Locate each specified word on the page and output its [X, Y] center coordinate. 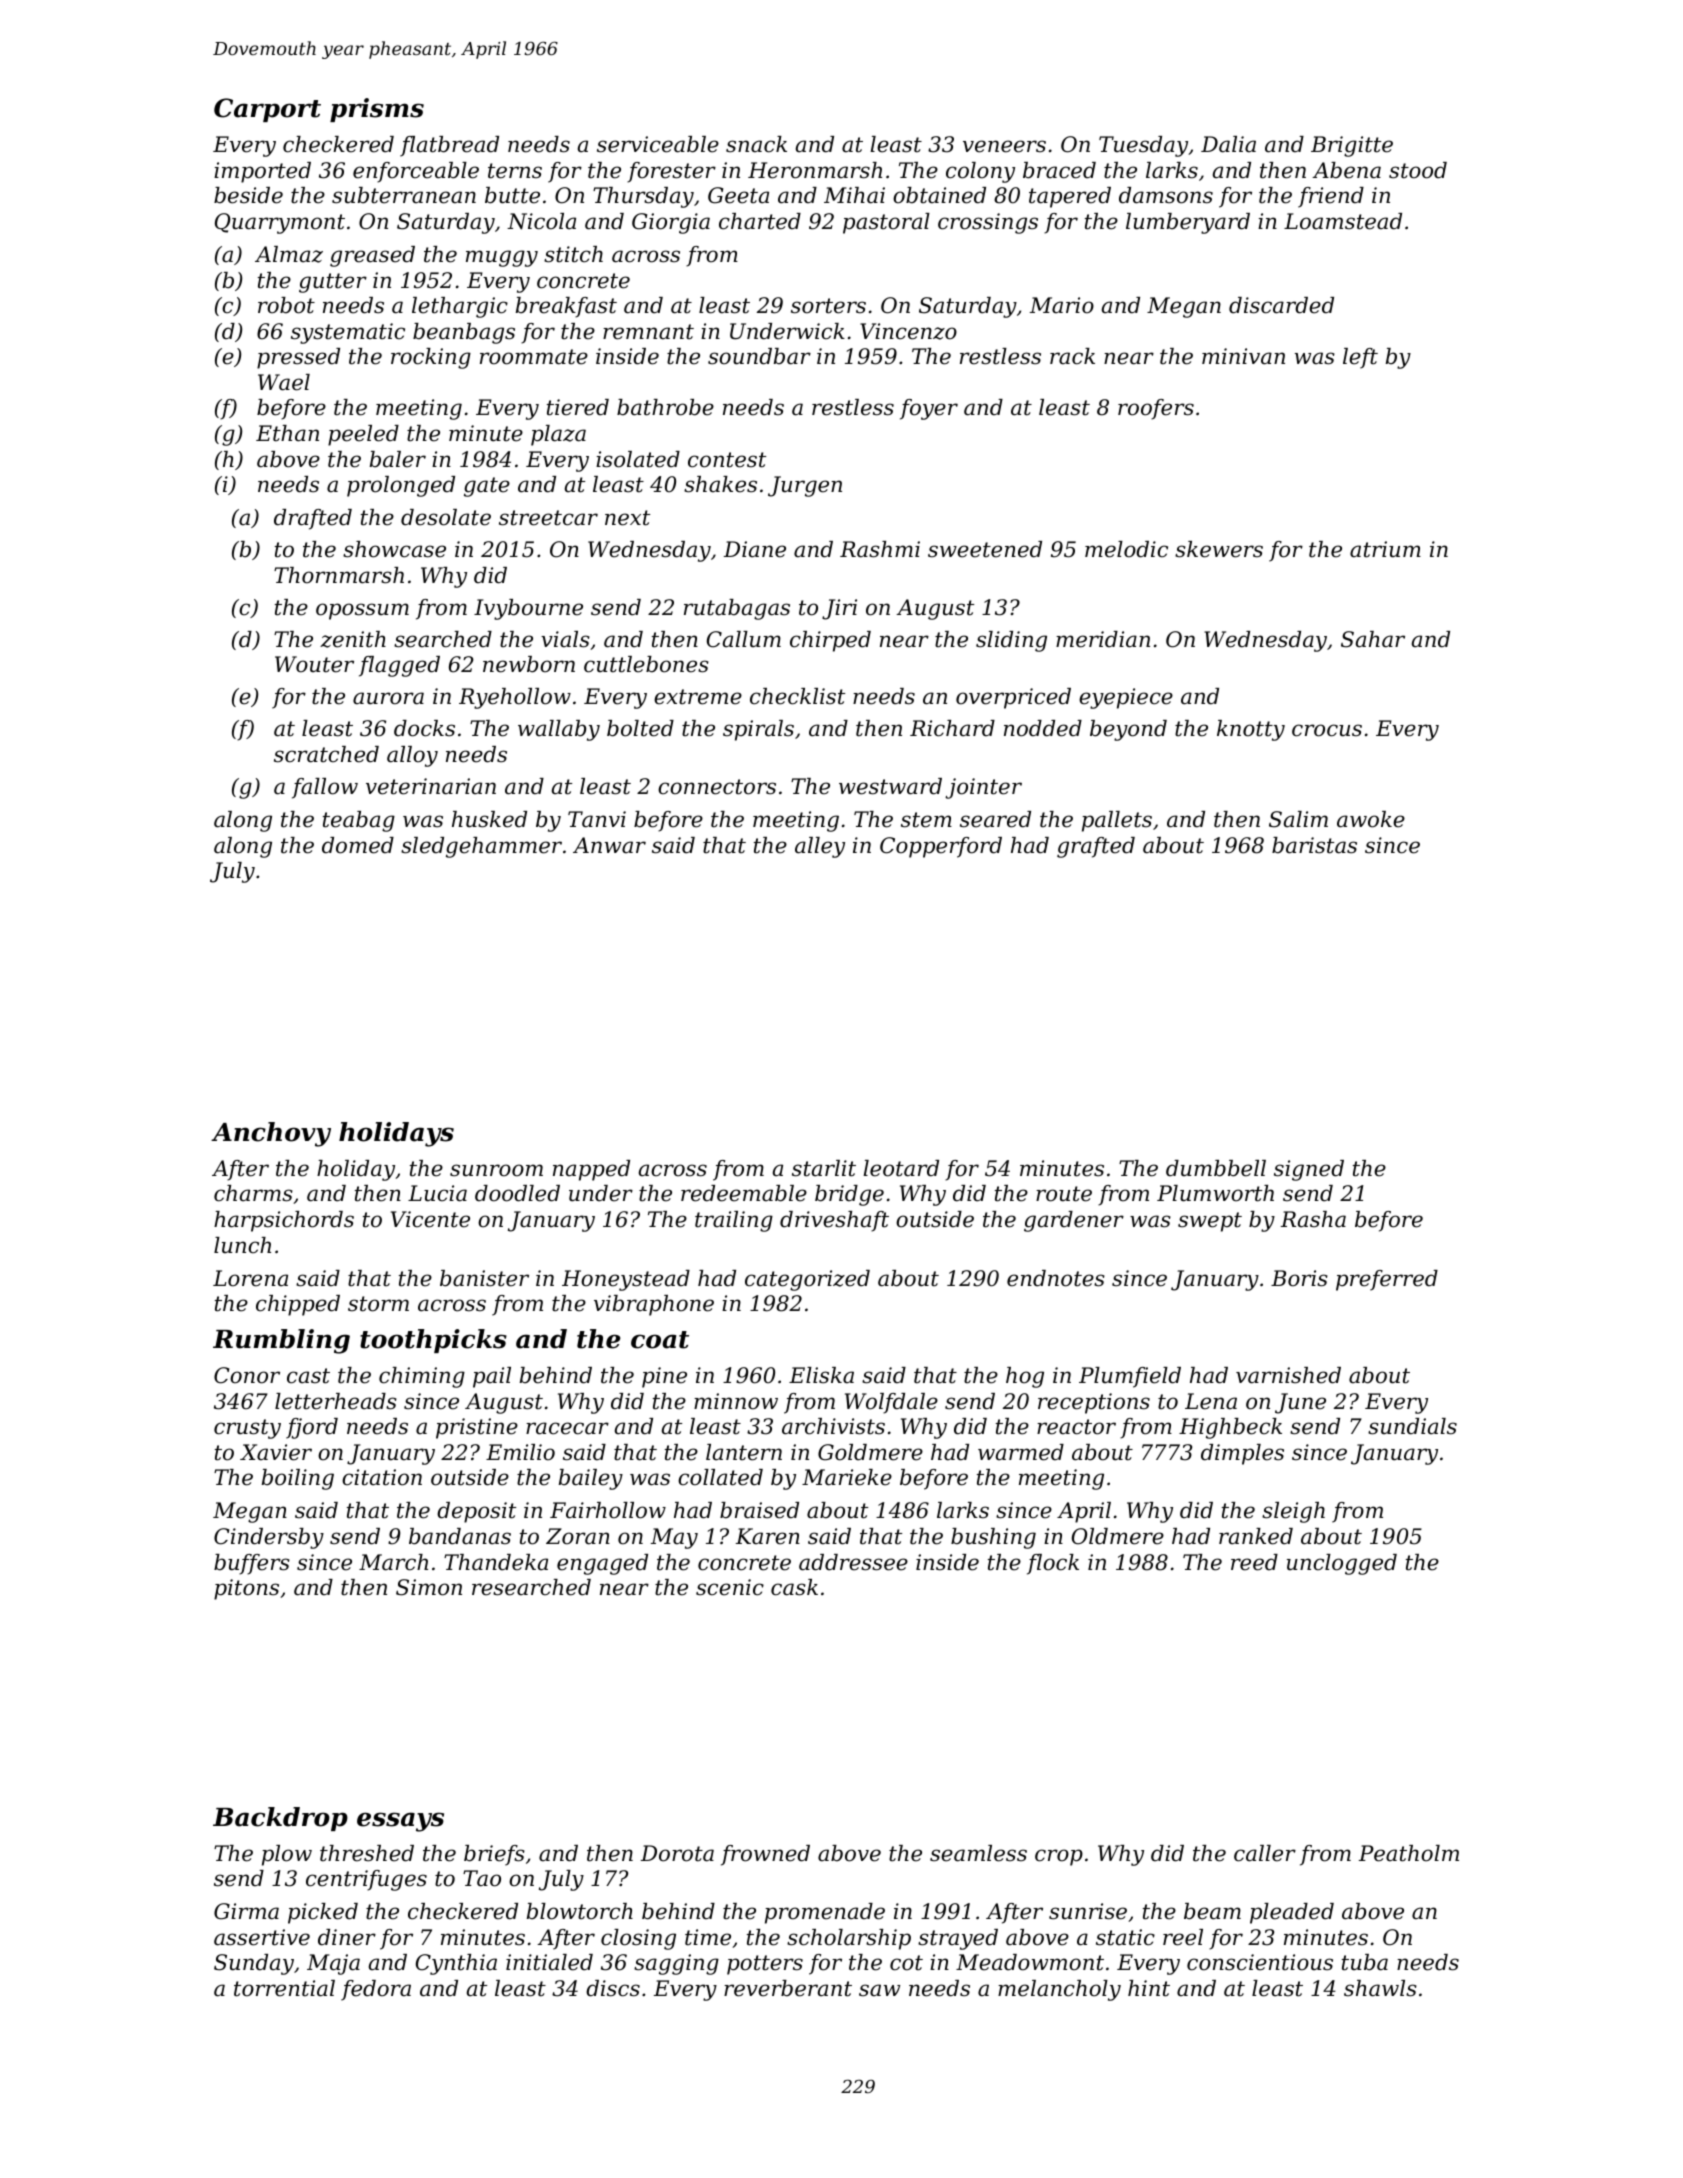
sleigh [1293, 1512]
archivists [833, 1426]
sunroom [496, 1170]
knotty [1251, 730]
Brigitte [1352, 146]
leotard [901, 1168]
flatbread [449, 146]
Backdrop [280, 1819]
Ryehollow [515, 698]
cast [308, 1376]
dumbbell [1216, 1168]
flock [1053, 1564]
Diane [755, 549]
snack [756, 144]
